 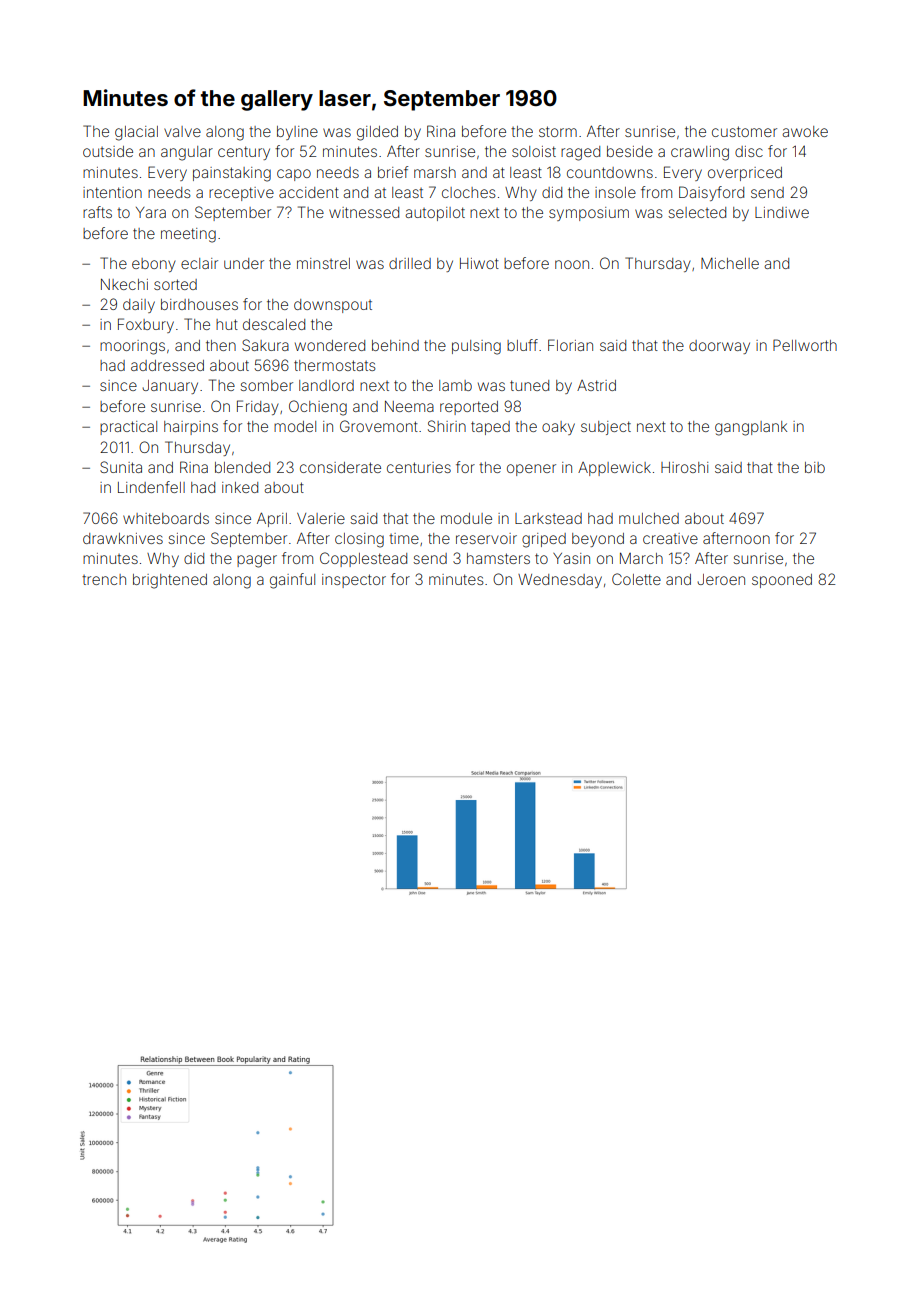 I want to click on storm, so click(x=558, y=131).
